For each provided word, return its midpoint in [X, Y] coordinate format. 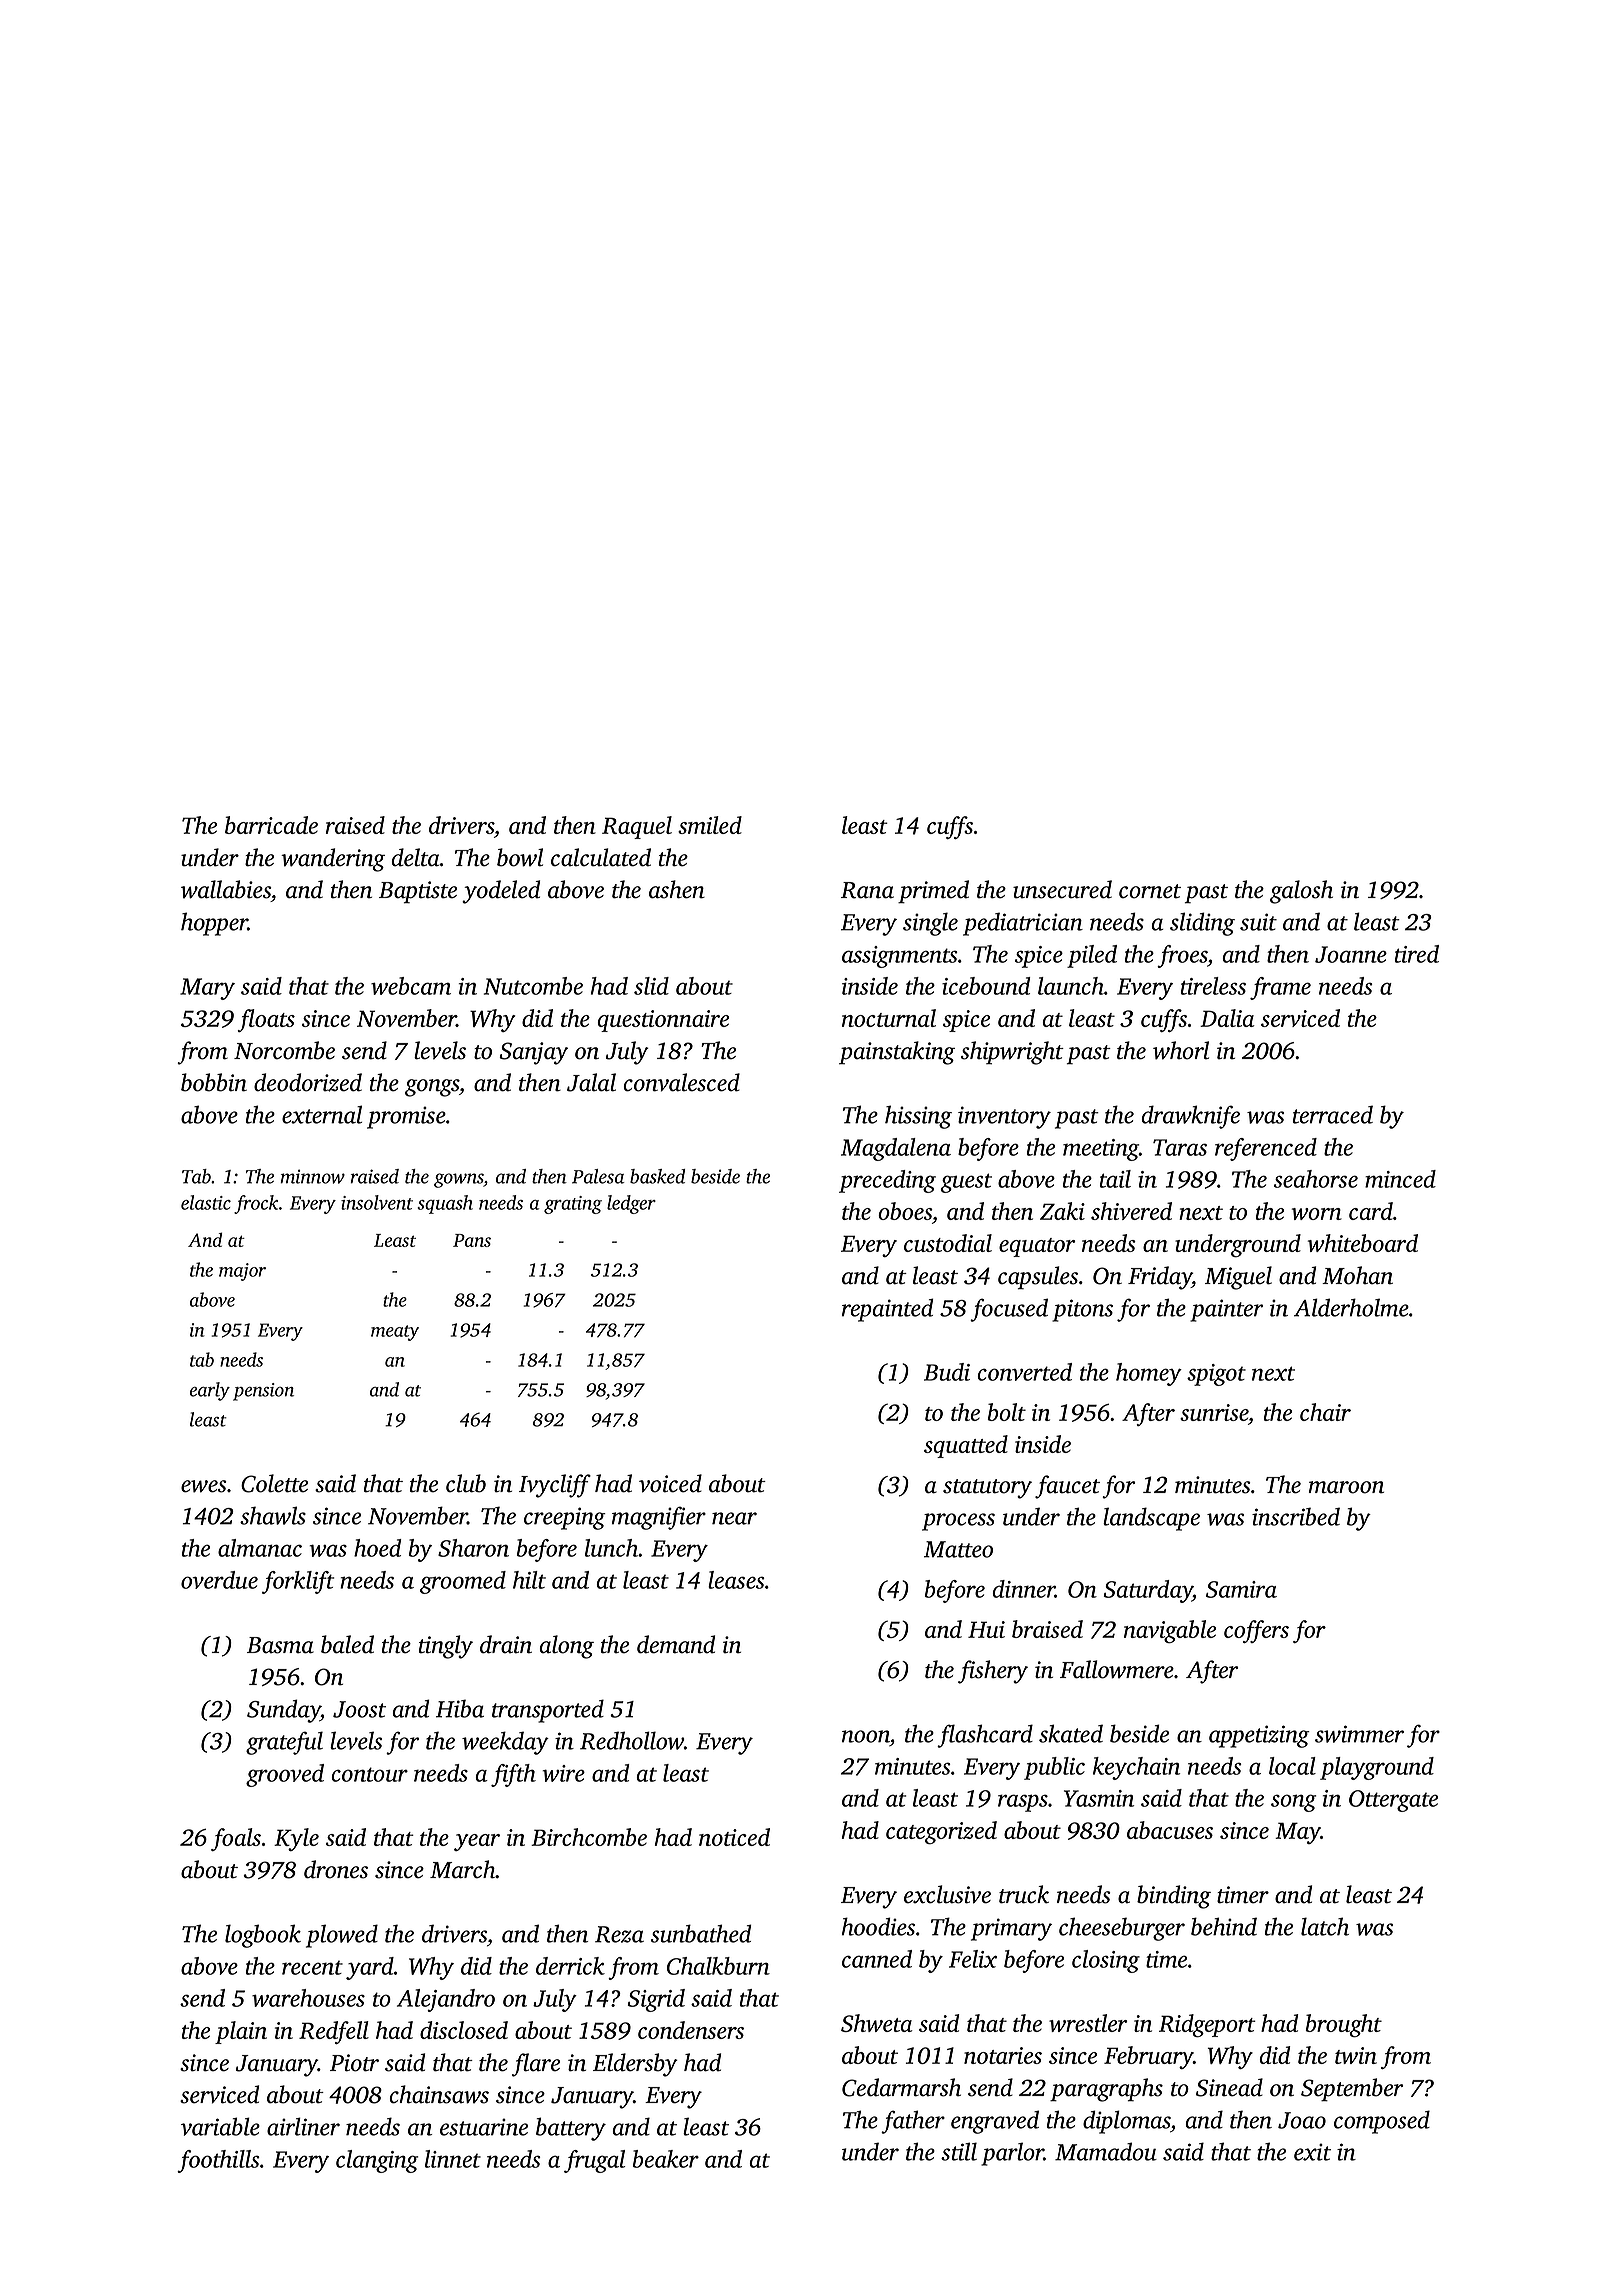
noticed [734, 1837]
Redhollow [632, 1740]
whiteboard [1363, 1243]
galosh [1301, 892]
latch [1325, 1926]
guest [966, 1183]
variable [220, 2126]
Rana [867, 890]
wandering [333, 860]
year [477, 1842]
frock [256, 1204]
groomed [463, 1582]
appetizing [1259, 1736]
